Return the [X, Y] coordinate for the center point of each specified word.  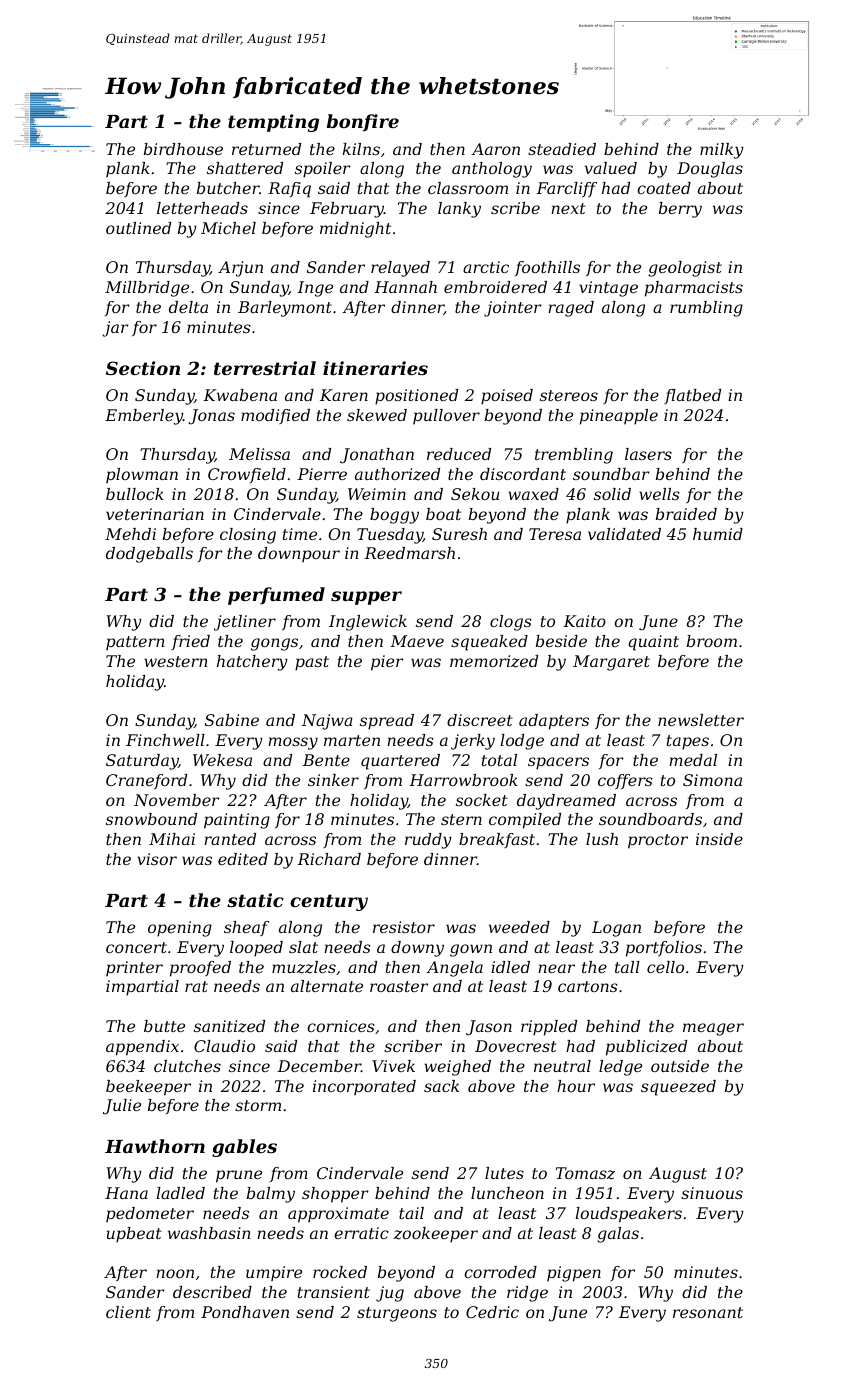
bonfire [363, 123]
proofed [200, 969]
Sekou [475, 494]
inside [719, 839]
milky [722, 151]
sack [441, 1086]
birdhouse [183, 149]
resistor [404, 927]
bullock [135, 494]
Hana [126, 1193]
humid [718, 534]
